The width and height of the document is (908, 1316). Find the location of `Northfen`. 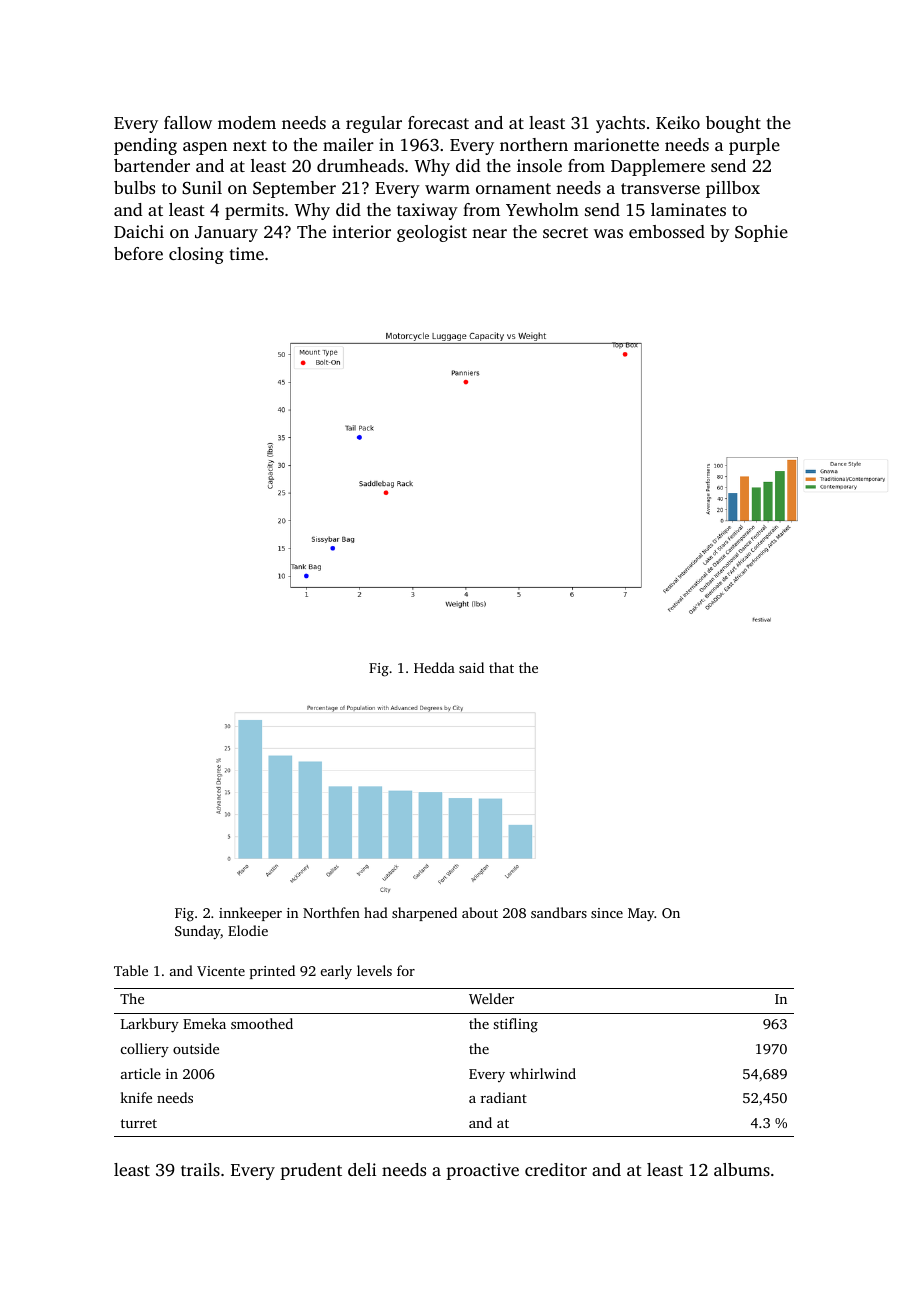

Northfen is located at coordinates (331, 912).
